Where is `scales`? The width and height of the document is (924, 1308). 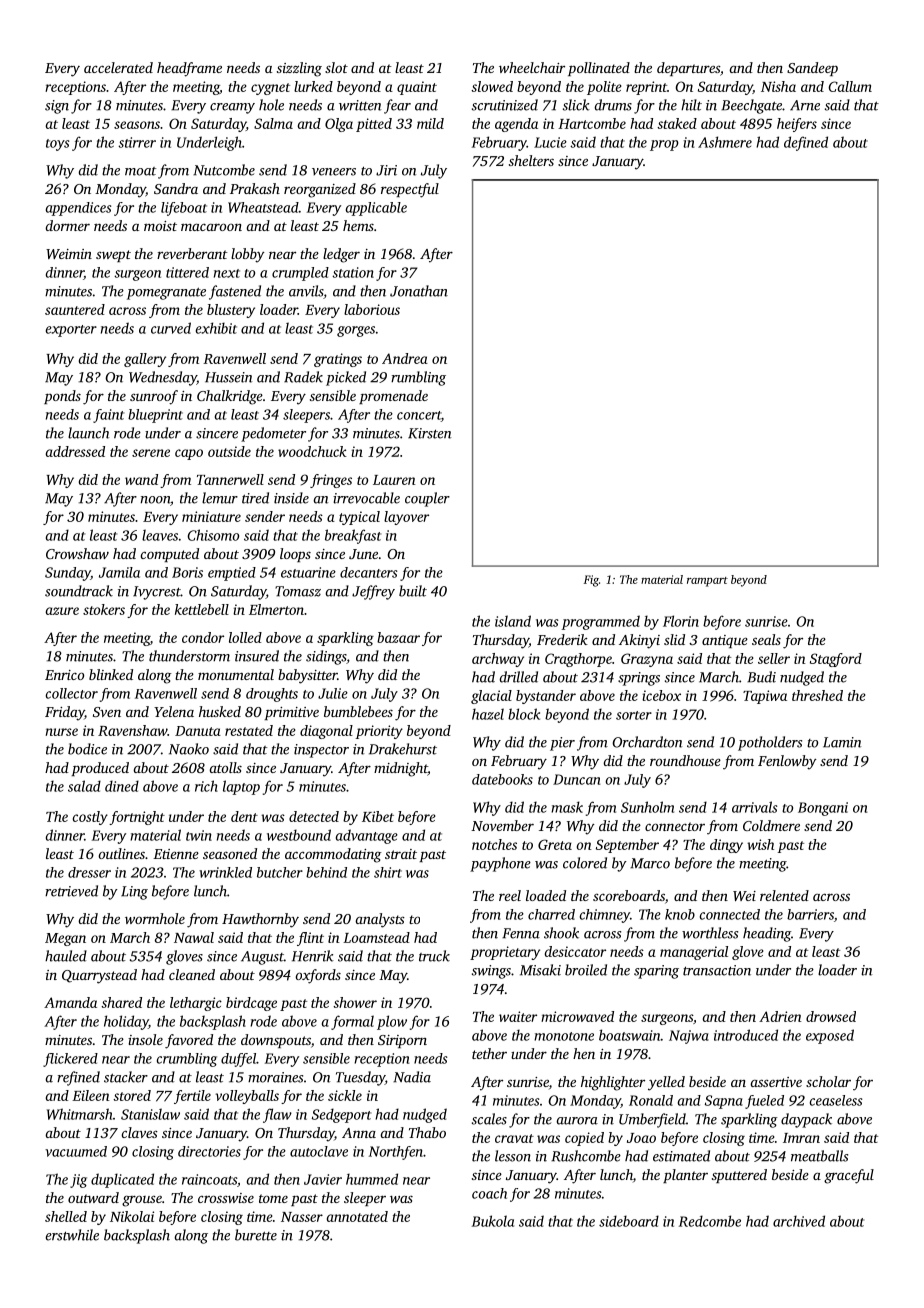 scales is located at coordinates (489, 1119).
